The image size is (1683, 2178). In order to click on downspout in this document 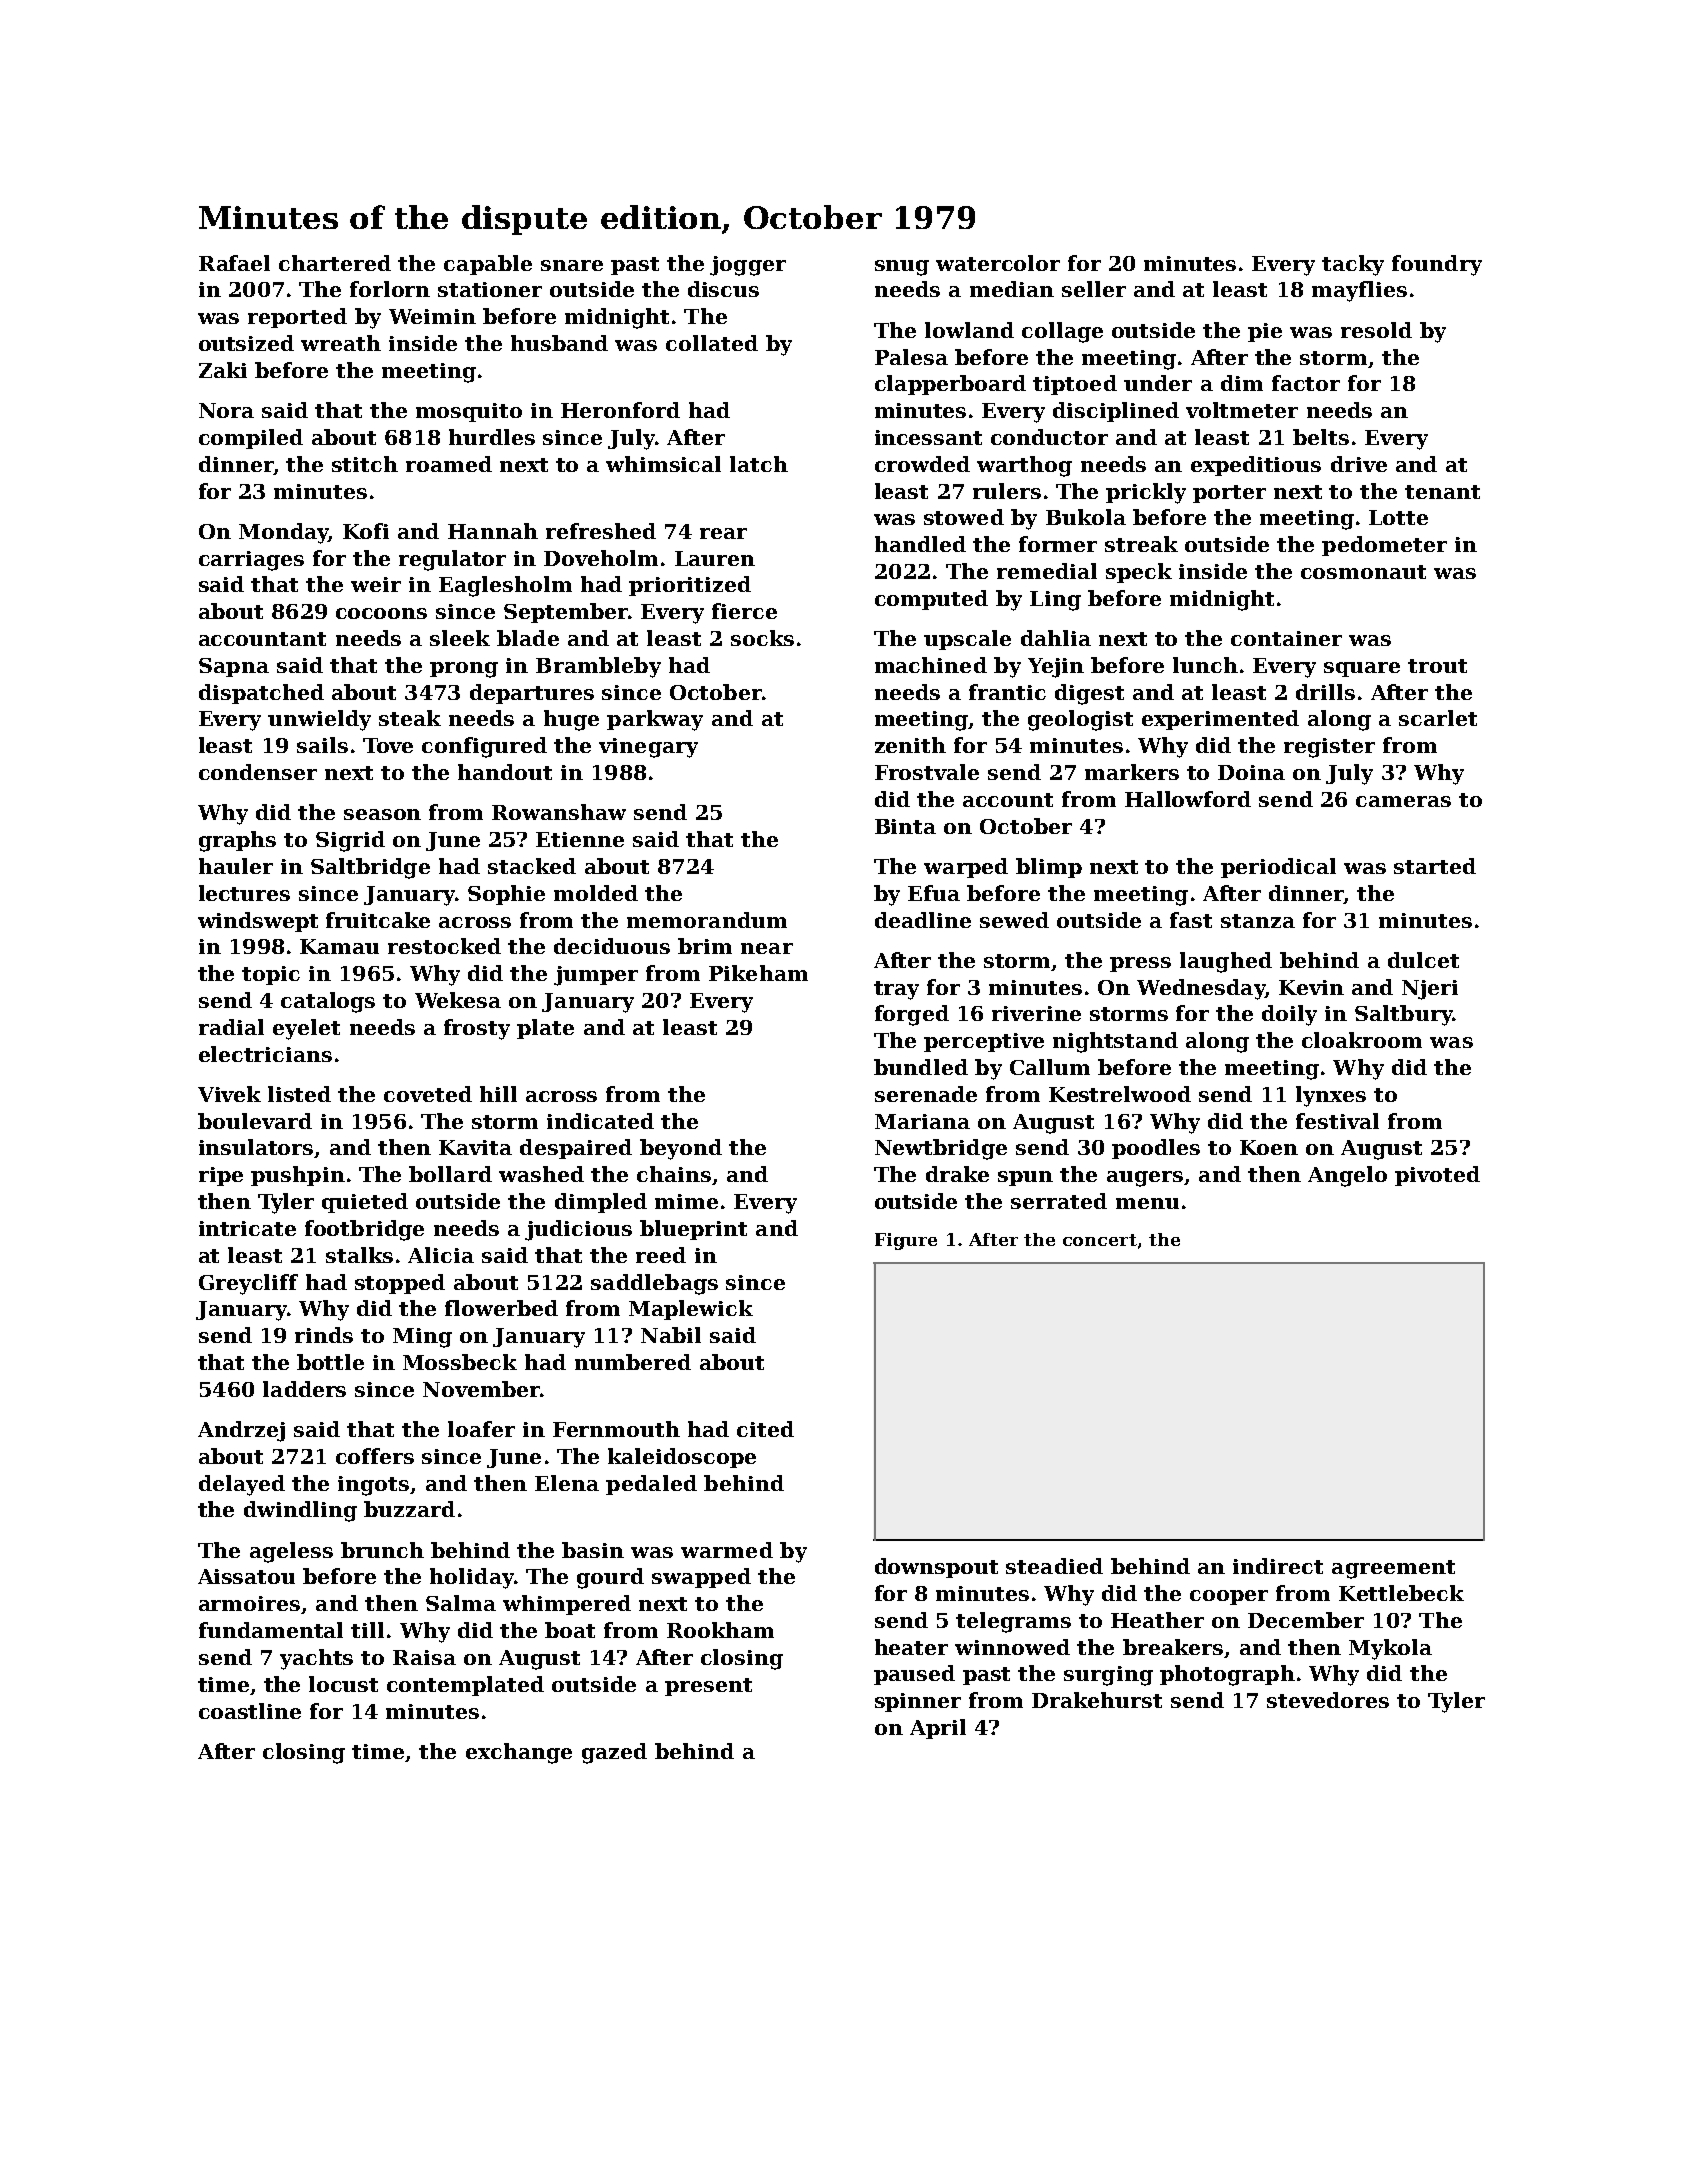, I will do `click(936, 1568)`.
